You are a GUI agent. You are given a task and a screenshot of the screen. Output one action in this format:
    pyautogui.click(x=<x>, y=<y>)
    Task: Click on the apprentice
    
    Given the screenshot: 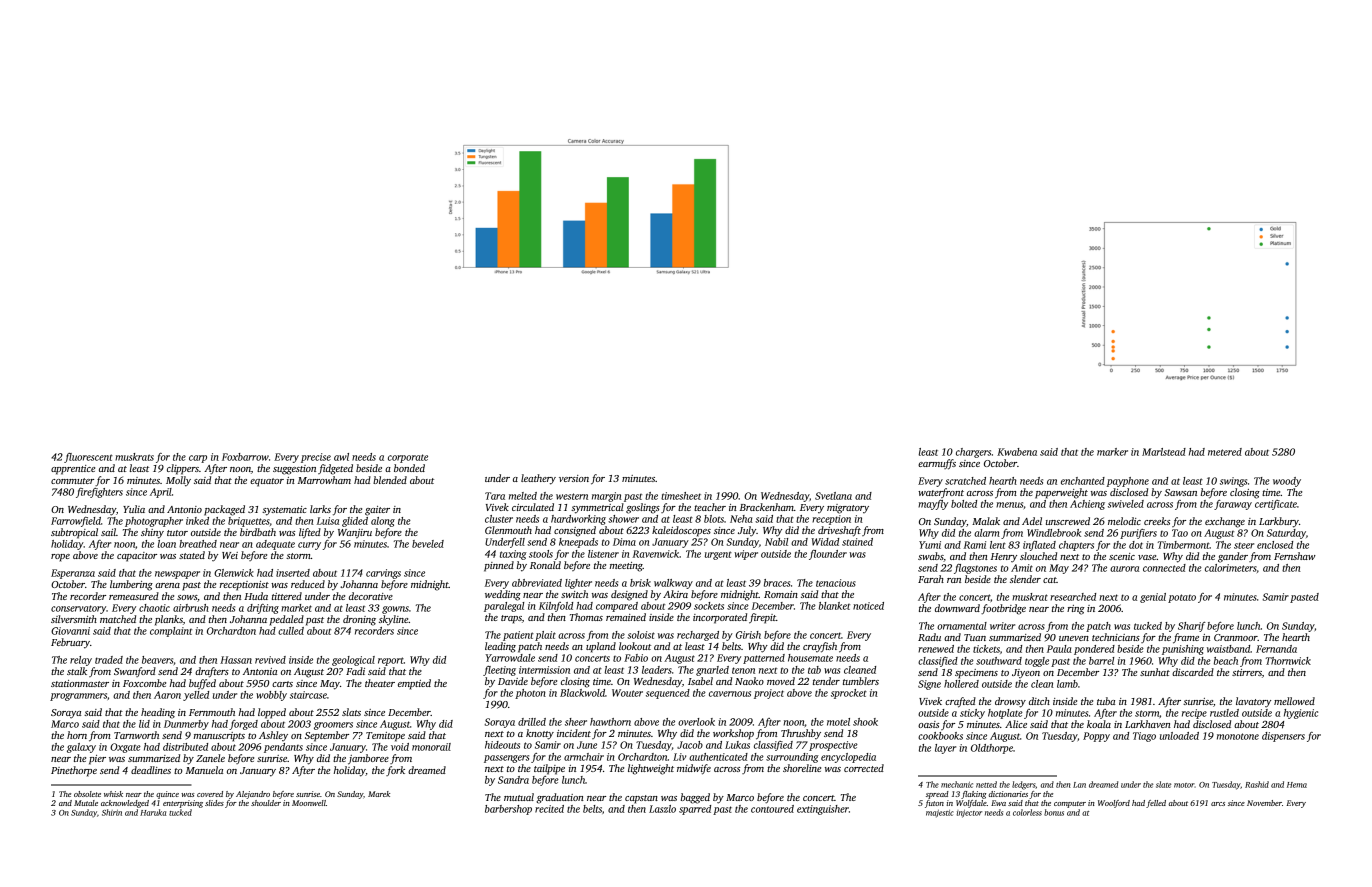 What is the action you would take?
    pyautogui.click(x=73, y=470)
